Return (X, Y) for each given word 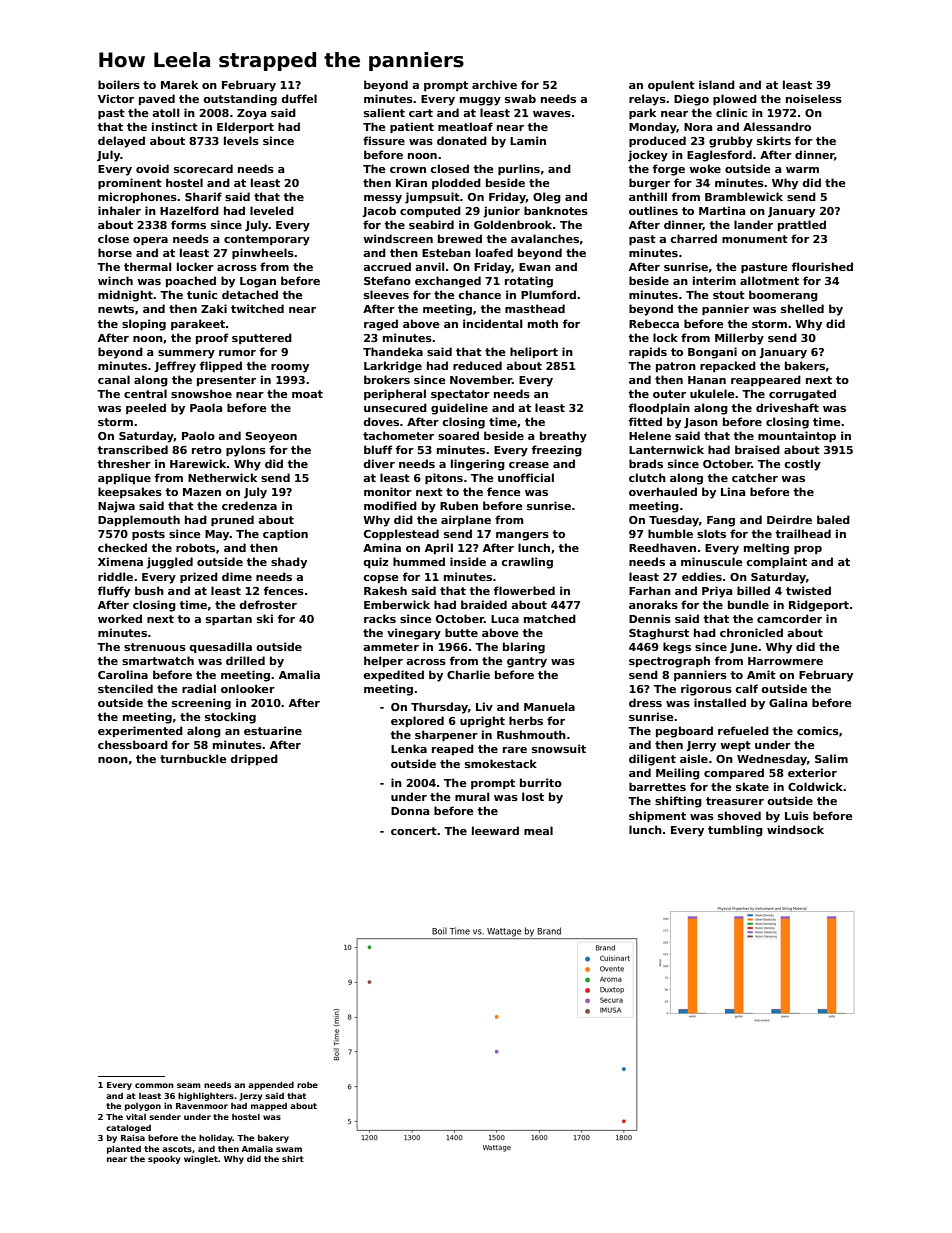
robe (307, 1085)
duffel (299, 98)
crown (408, 170)
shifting (678, 802)
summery (186, 354)
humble (670, 533)
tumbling (735, 831)
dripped (254, 759)
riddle (115, 576)
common (154, 1085)
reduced (477, 365)
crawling (527, 563)
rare (515, 750)
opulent (671, 85)
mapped (269, 1107)
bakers (805, 365)
